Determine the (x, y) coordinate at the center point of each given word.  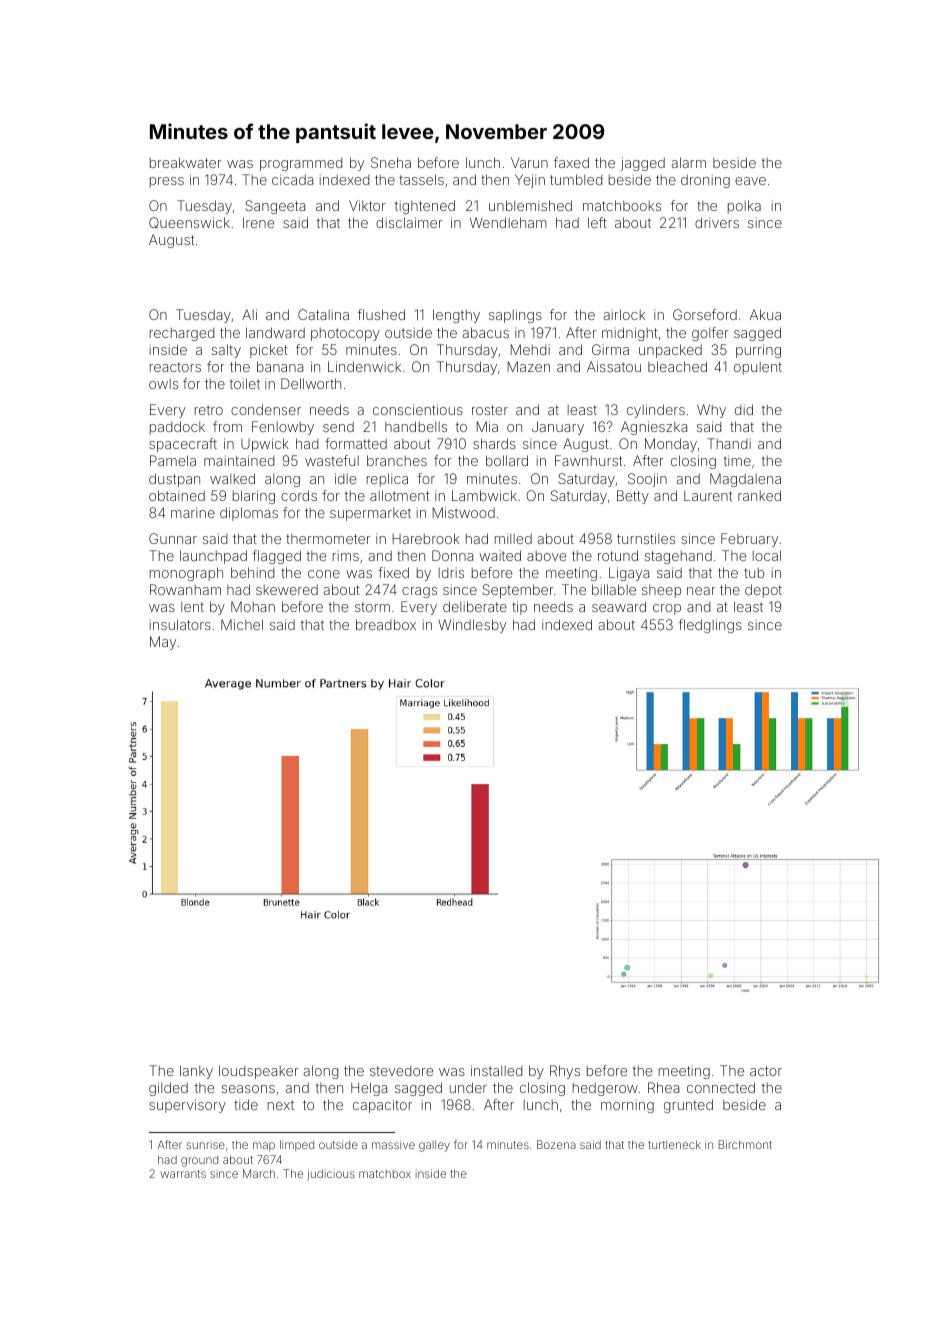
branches (397, 460)
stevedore (401, 1071)
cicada (292, 179)
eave (750, 181)
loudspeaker (258, 1072)
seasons (248, 1089)
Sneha (391, 162)
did (744, 409)
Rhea (663, 1087)
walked (232, 478)
